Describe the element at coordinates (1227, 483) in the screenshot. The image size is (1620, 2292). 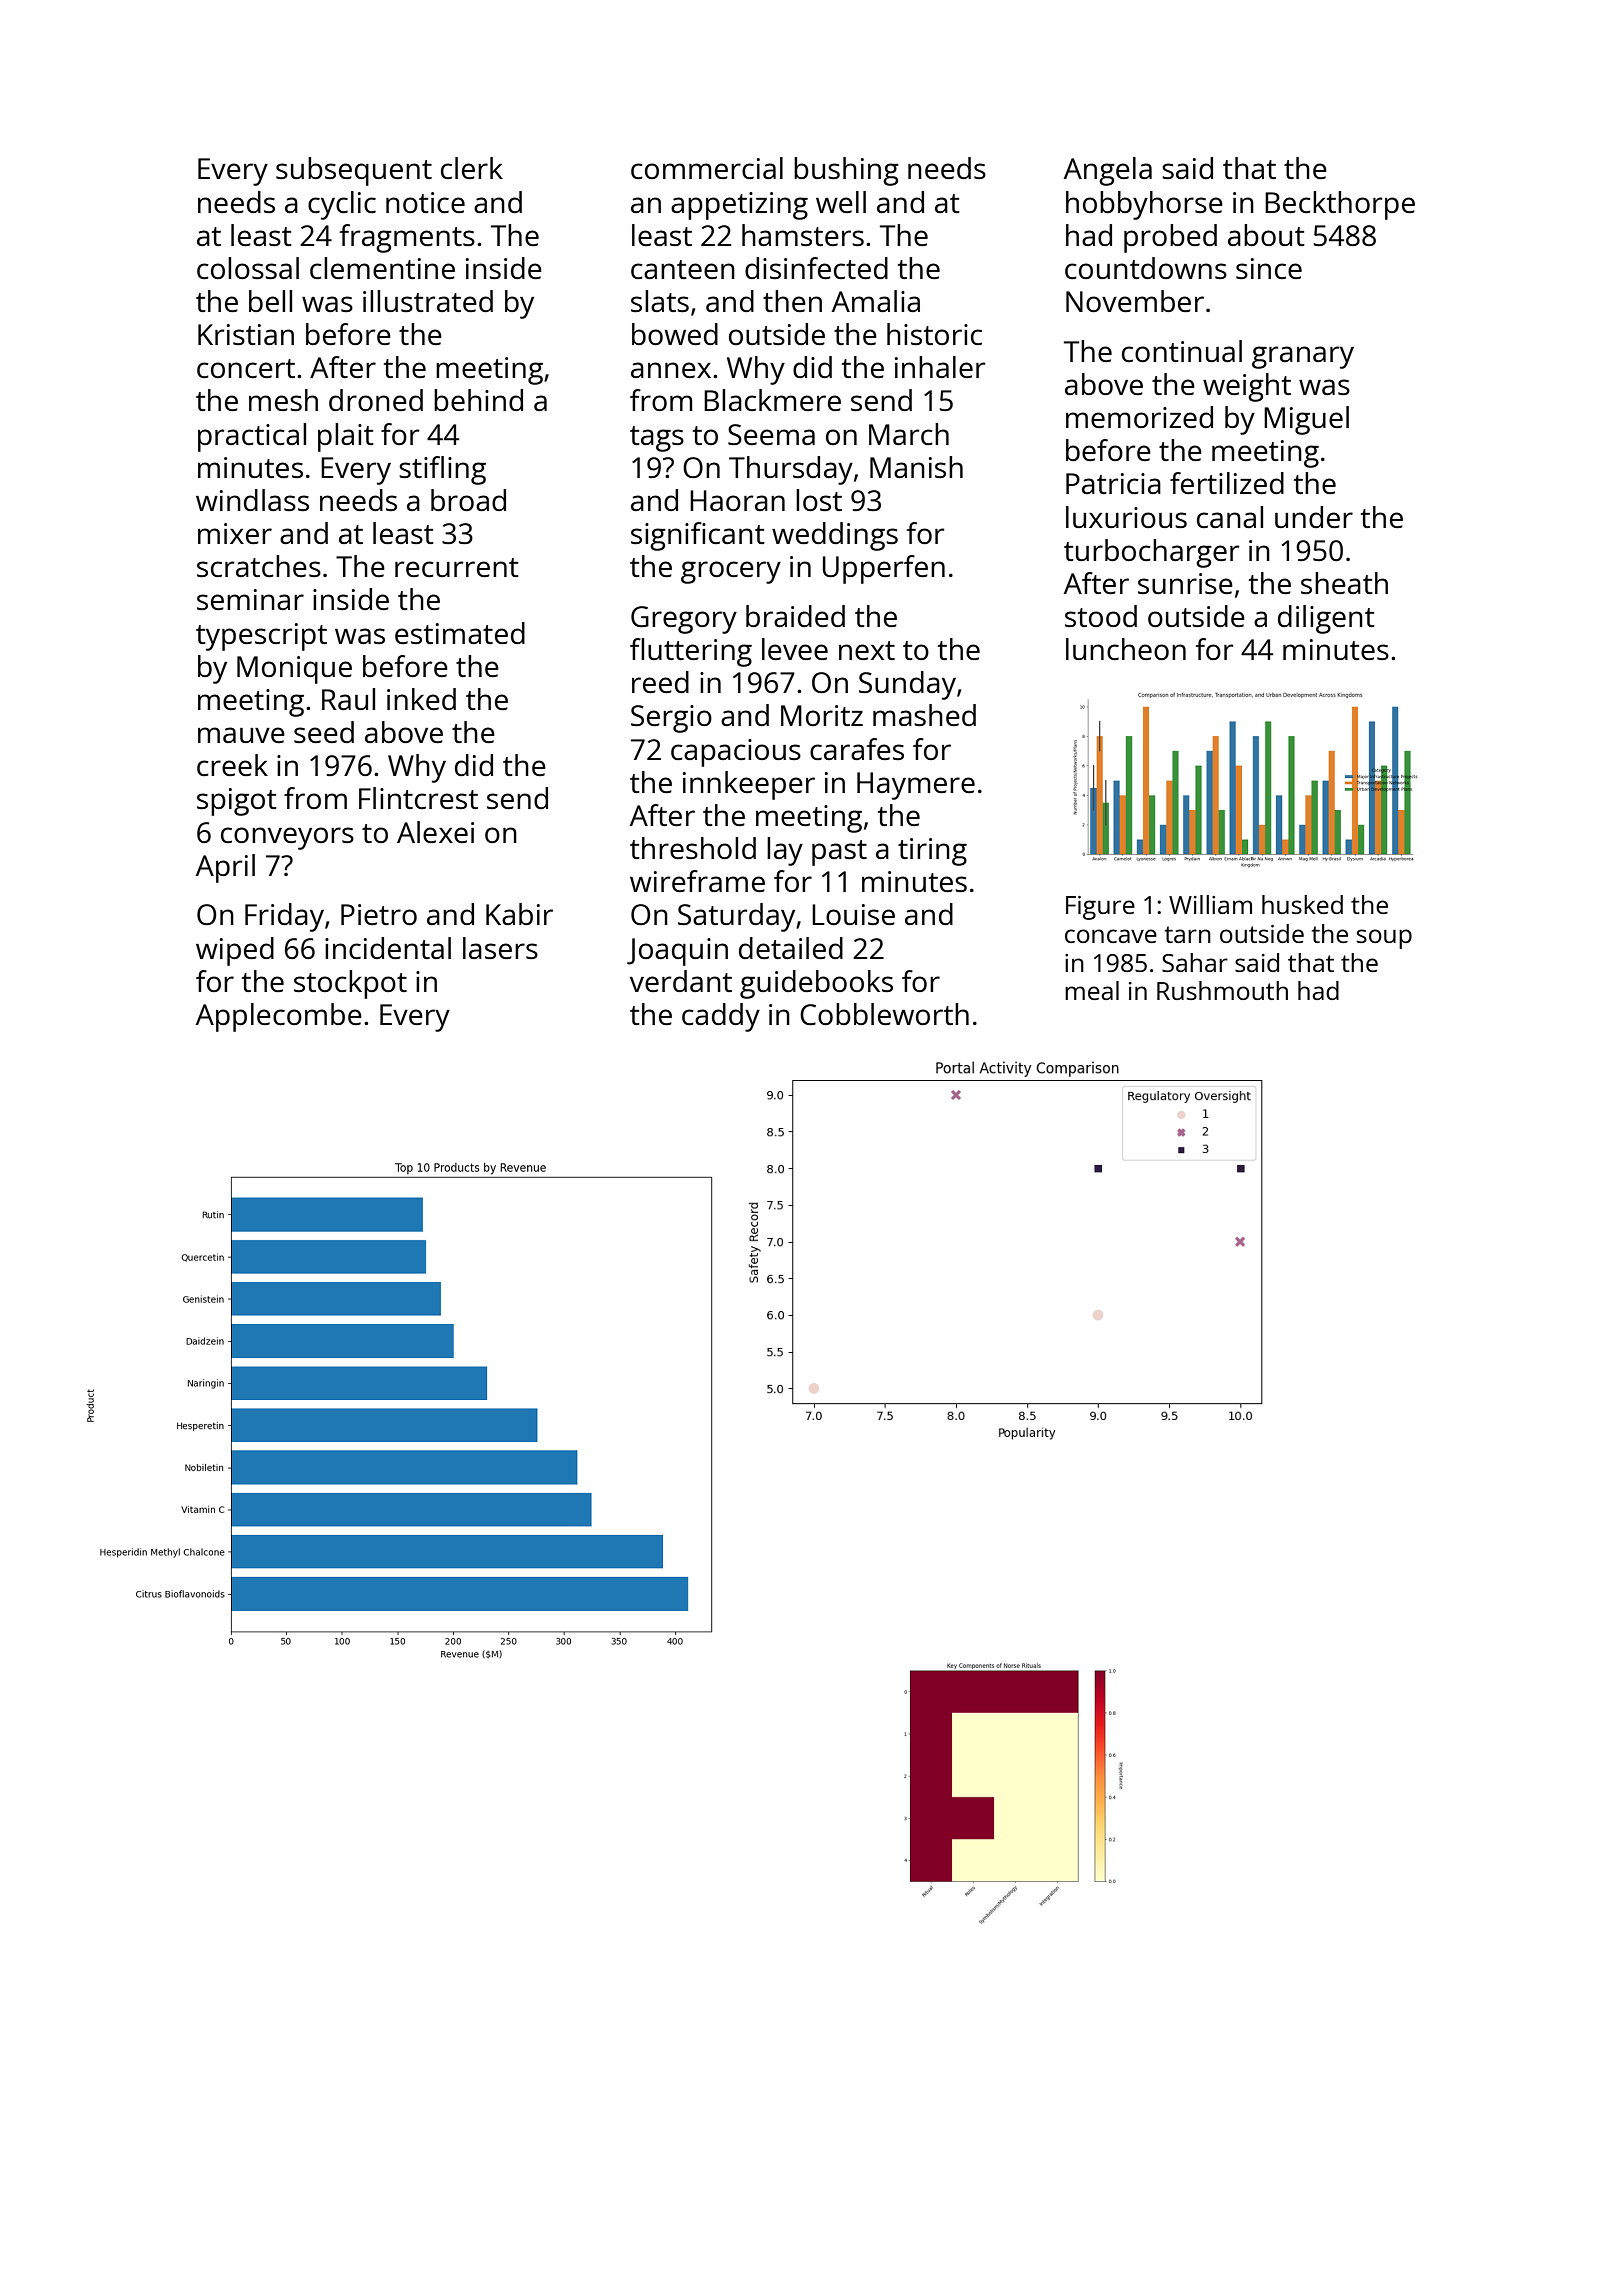
I see `fertilized` at that location.
